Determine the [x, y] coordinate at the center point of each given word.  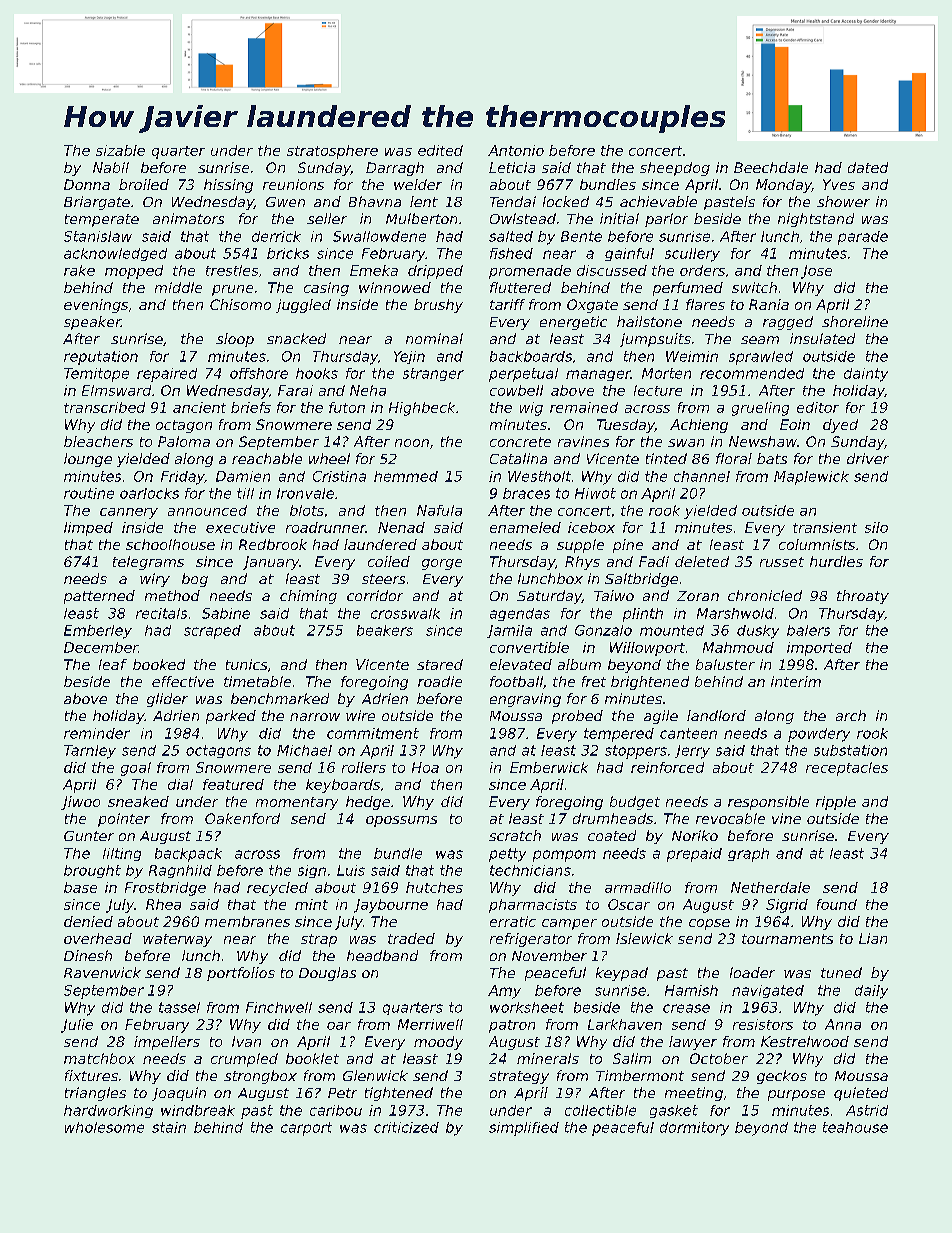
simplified [524, 1129]
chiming [308, 597]
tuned [841, 972]
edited [440, 150]
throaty [863, 597]
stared [440, 664]
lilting [122, 854]
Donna [87, 184]
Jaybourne [391, 906]
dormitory [694, 1129]
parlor [666, 220]
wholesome [104, 1127]
